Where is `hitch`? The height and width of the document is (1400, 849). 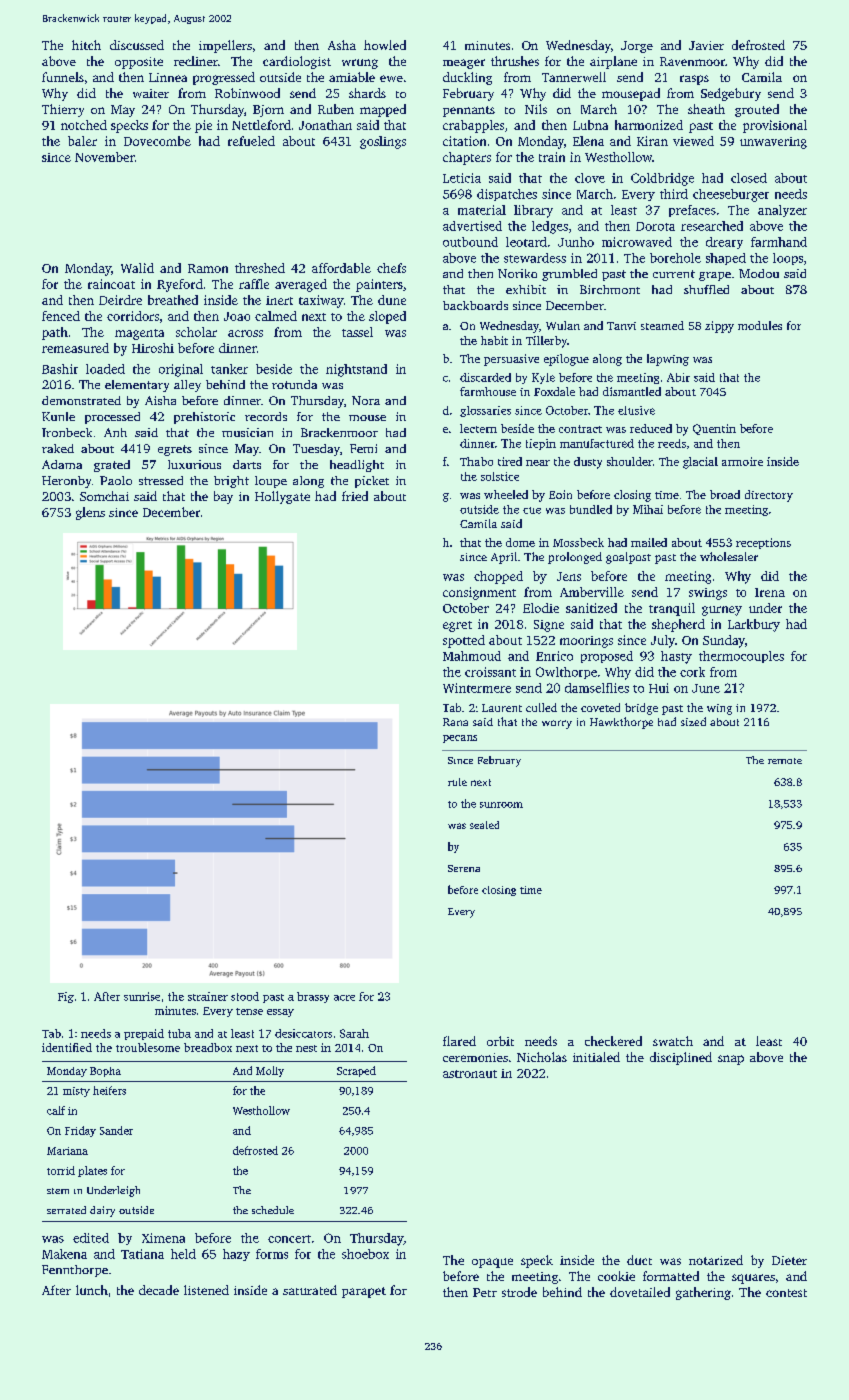 hitch is located at coordinates (86, 45).
